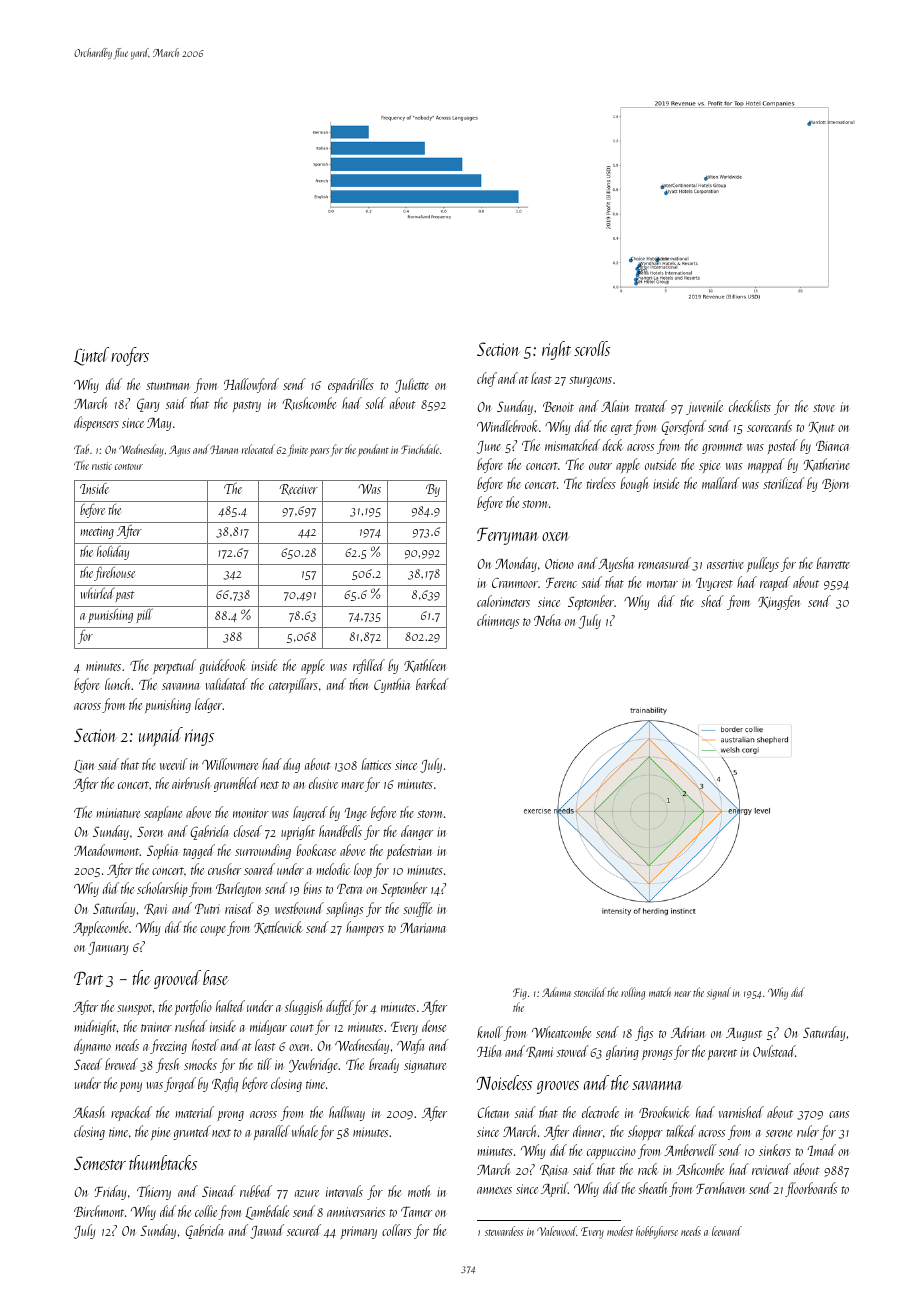  What do you see at coordinates (230, 764) in the screenshot?
I see `Willowmere` at bounding box center [230, 764].
